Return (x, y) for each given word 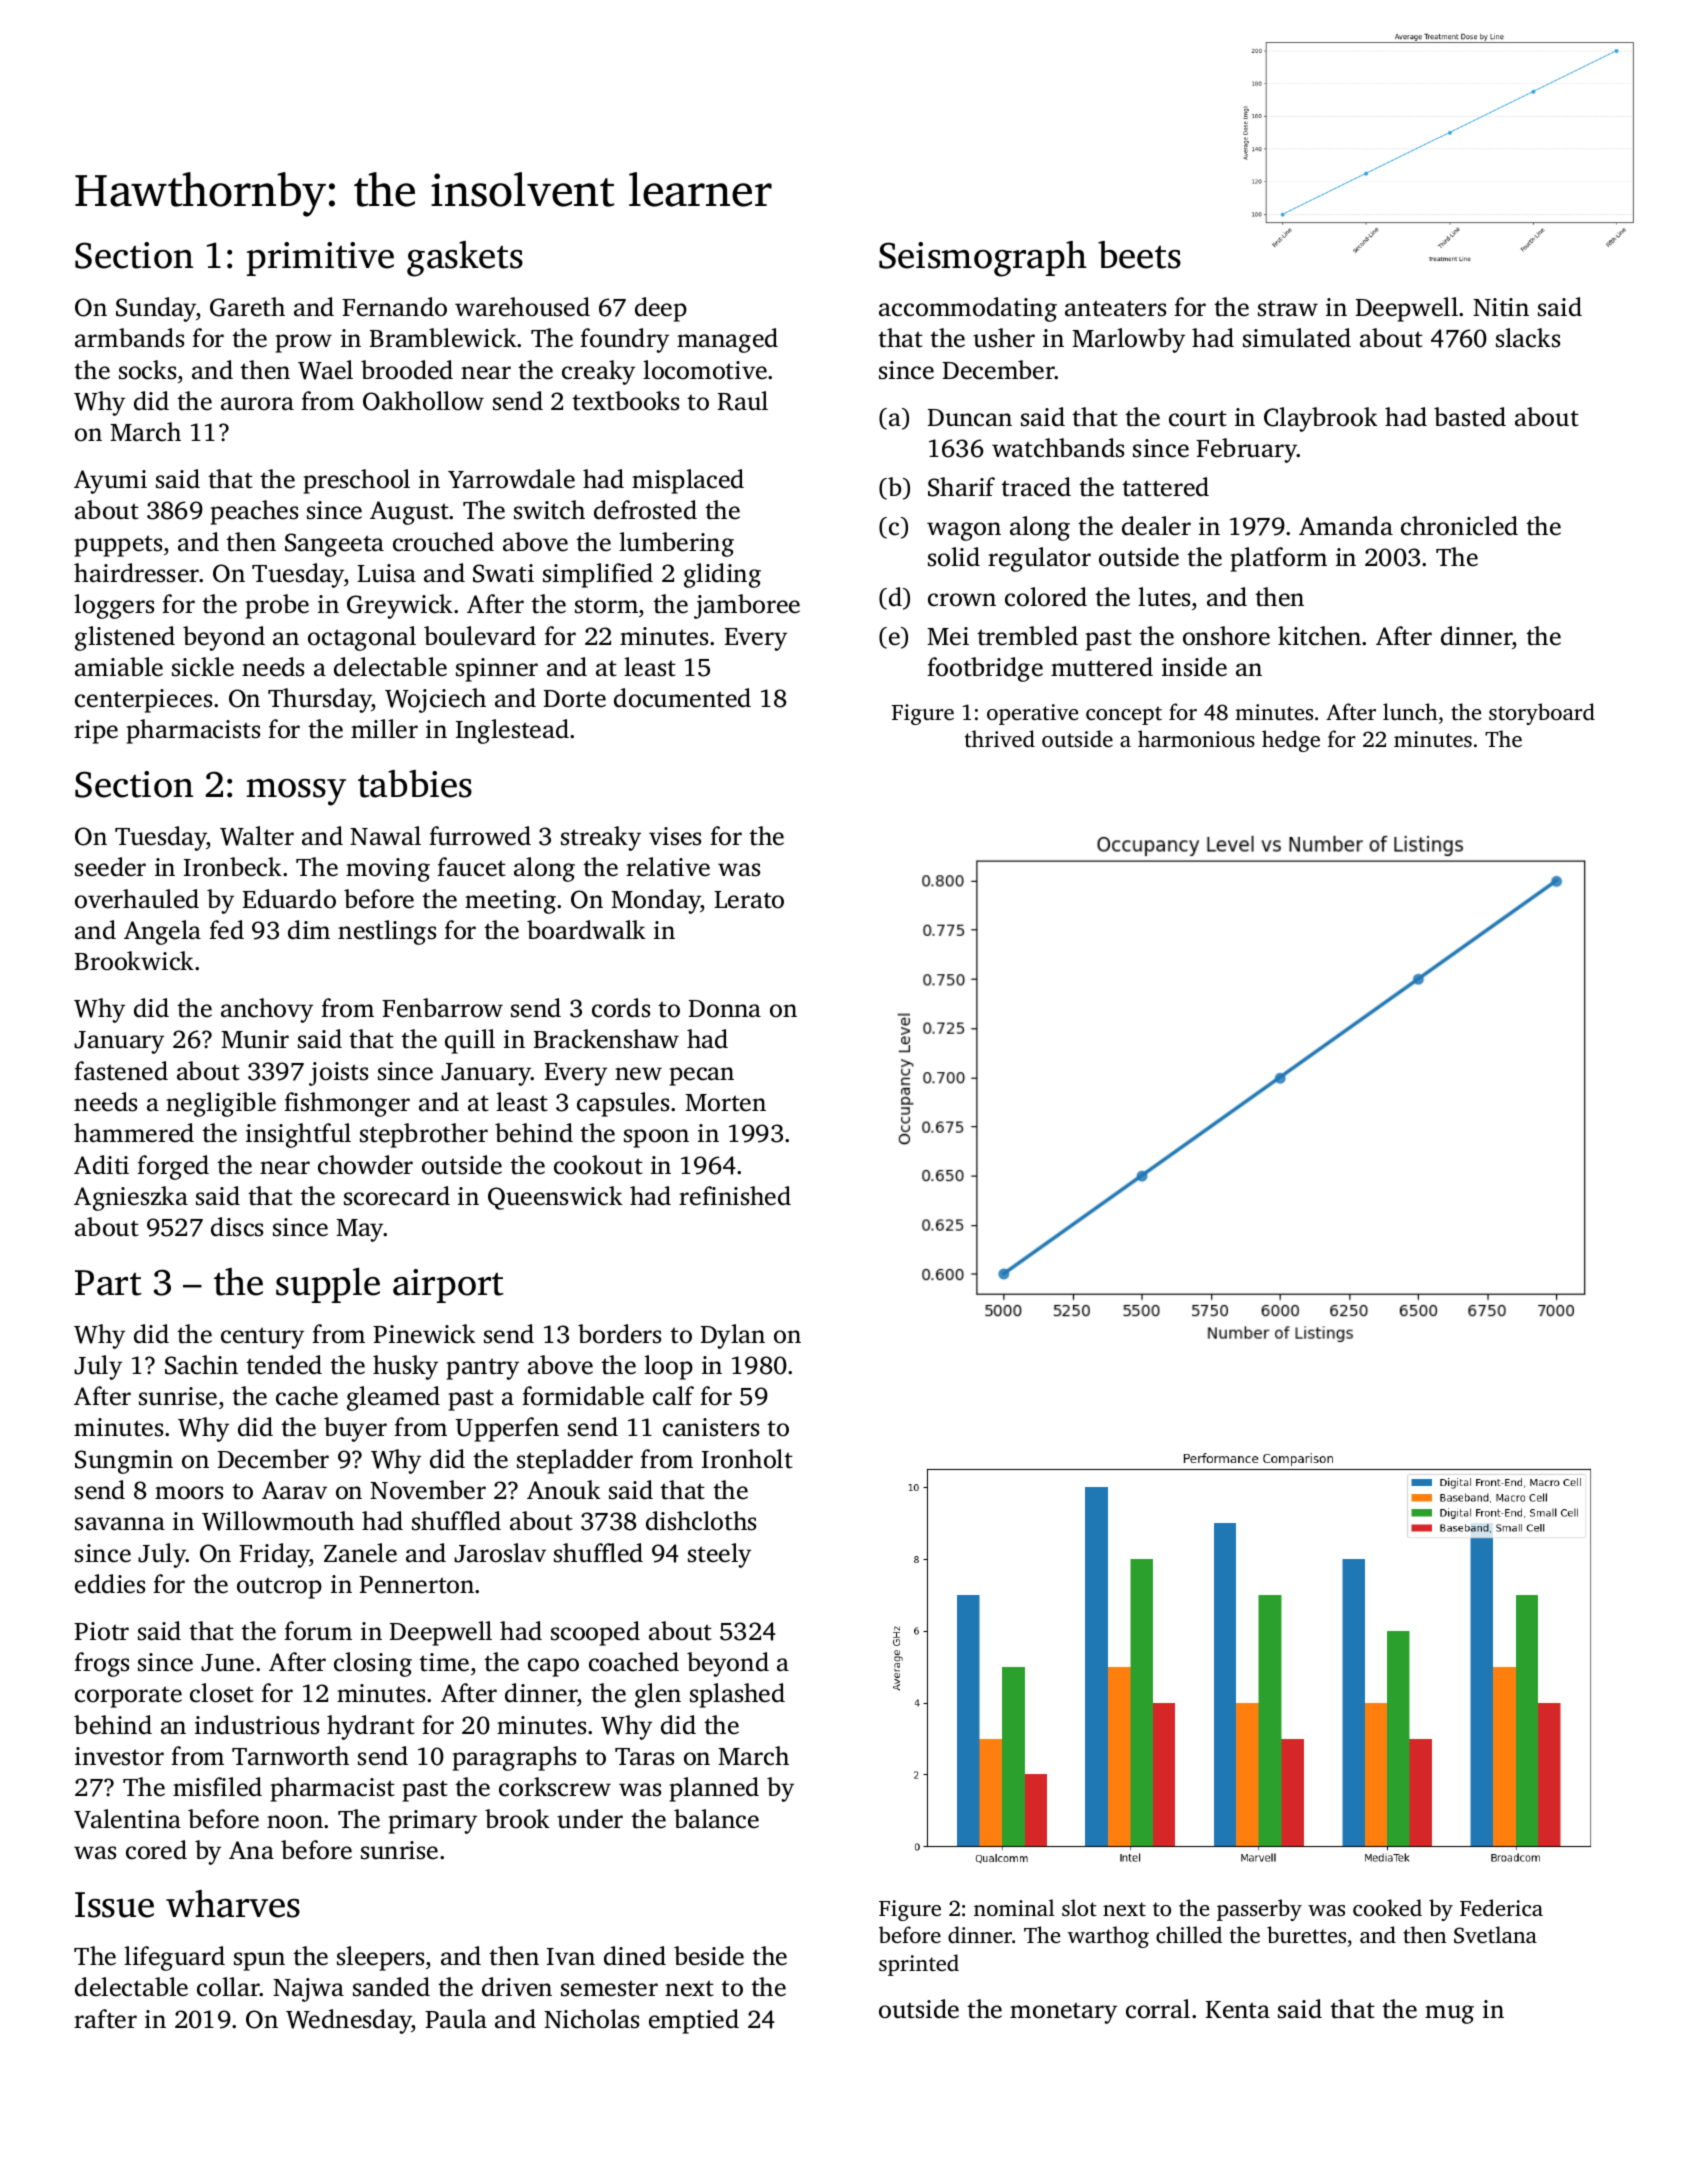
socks (147, 370)
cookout (598, 1165)
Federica (1501, 1907)
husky (405, 1367)
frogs (101, 1664)
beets (1139, 255)
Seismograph (983, 259)
